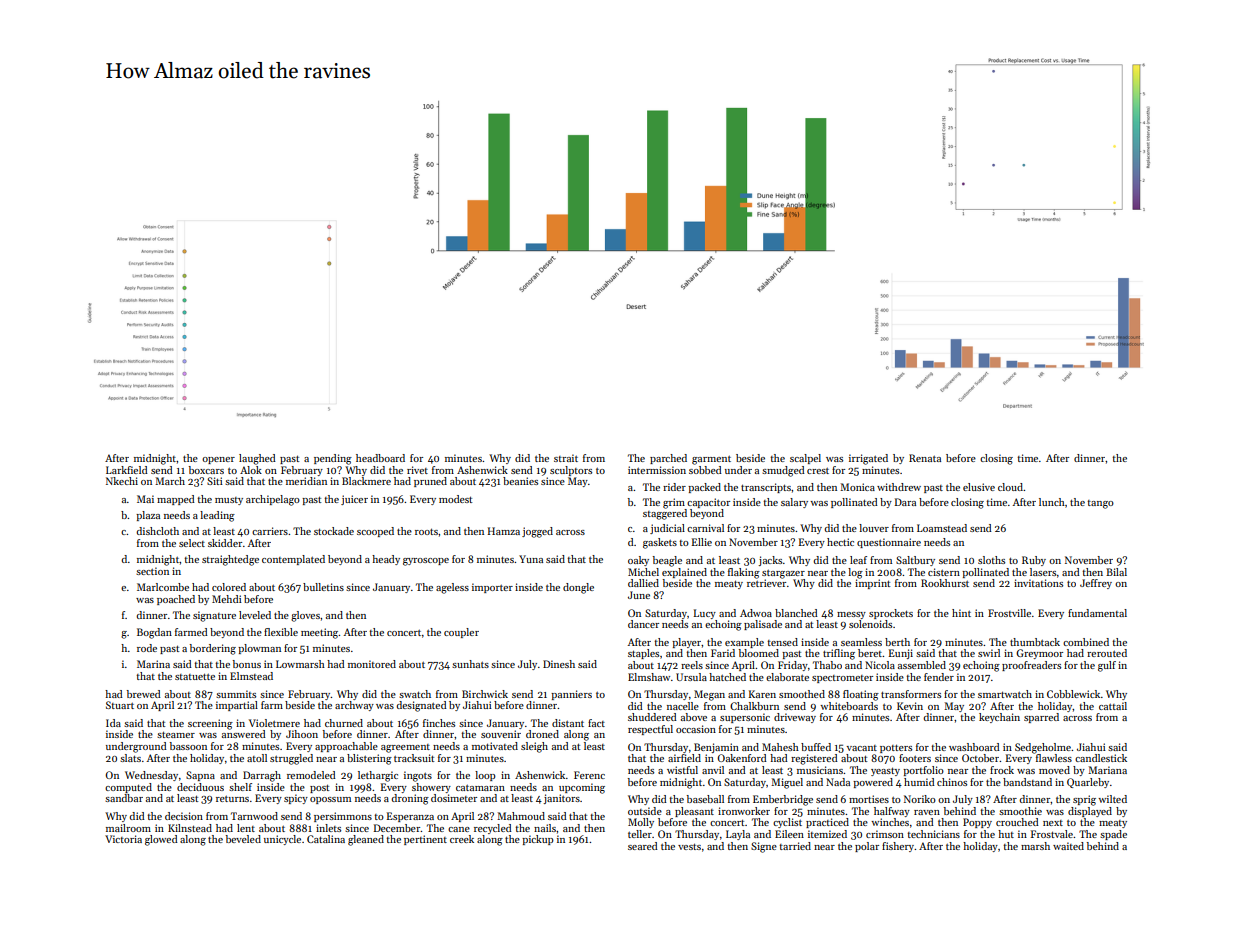 This image has width=1233, height=952. What do you see at coordinates (1113, 706) in the image?
I see `cattail` at bounding box center [1113, 706].
